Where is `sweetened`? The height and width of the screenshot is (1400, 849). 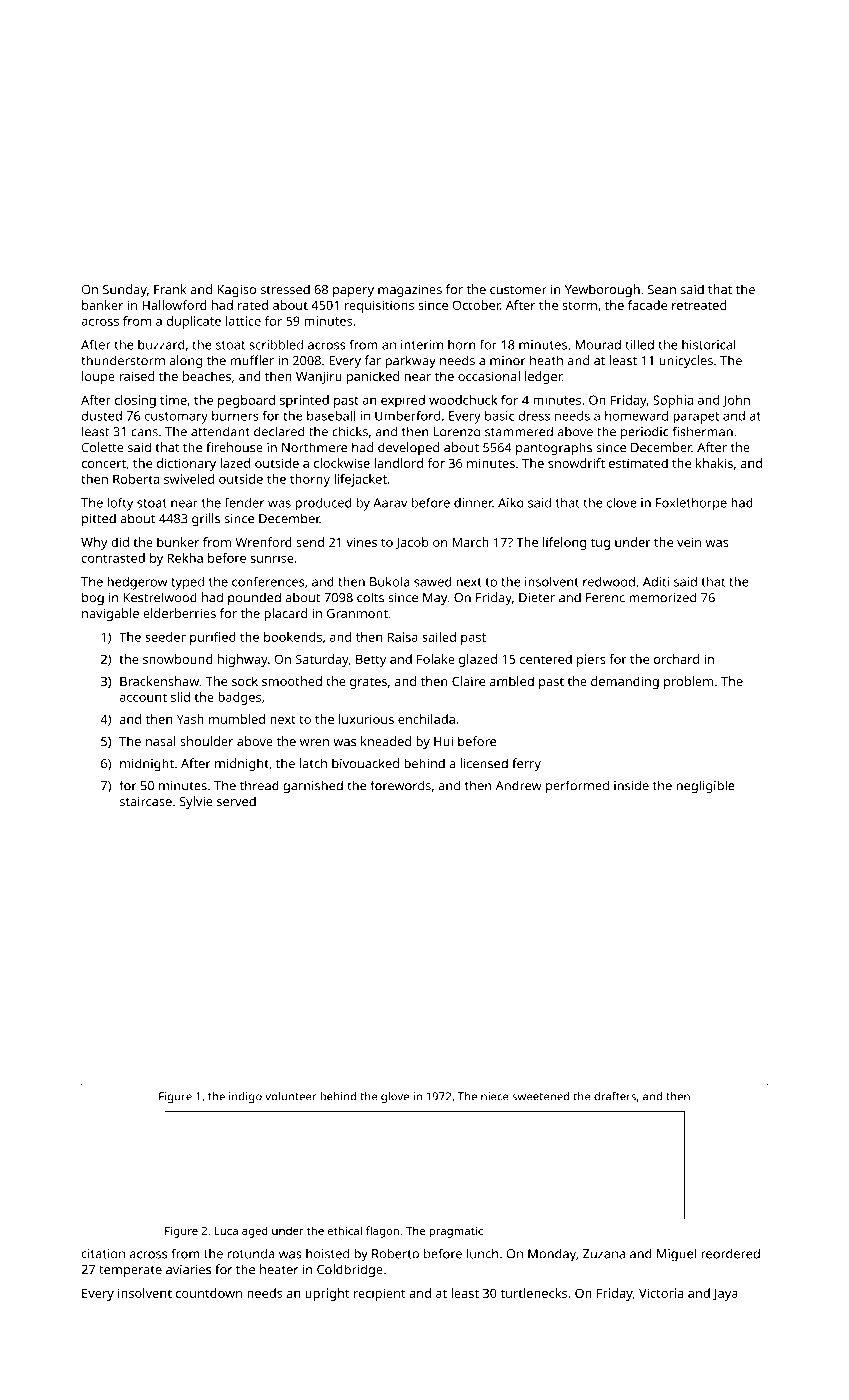
sweetened is located at coordinates (541, 1096).
